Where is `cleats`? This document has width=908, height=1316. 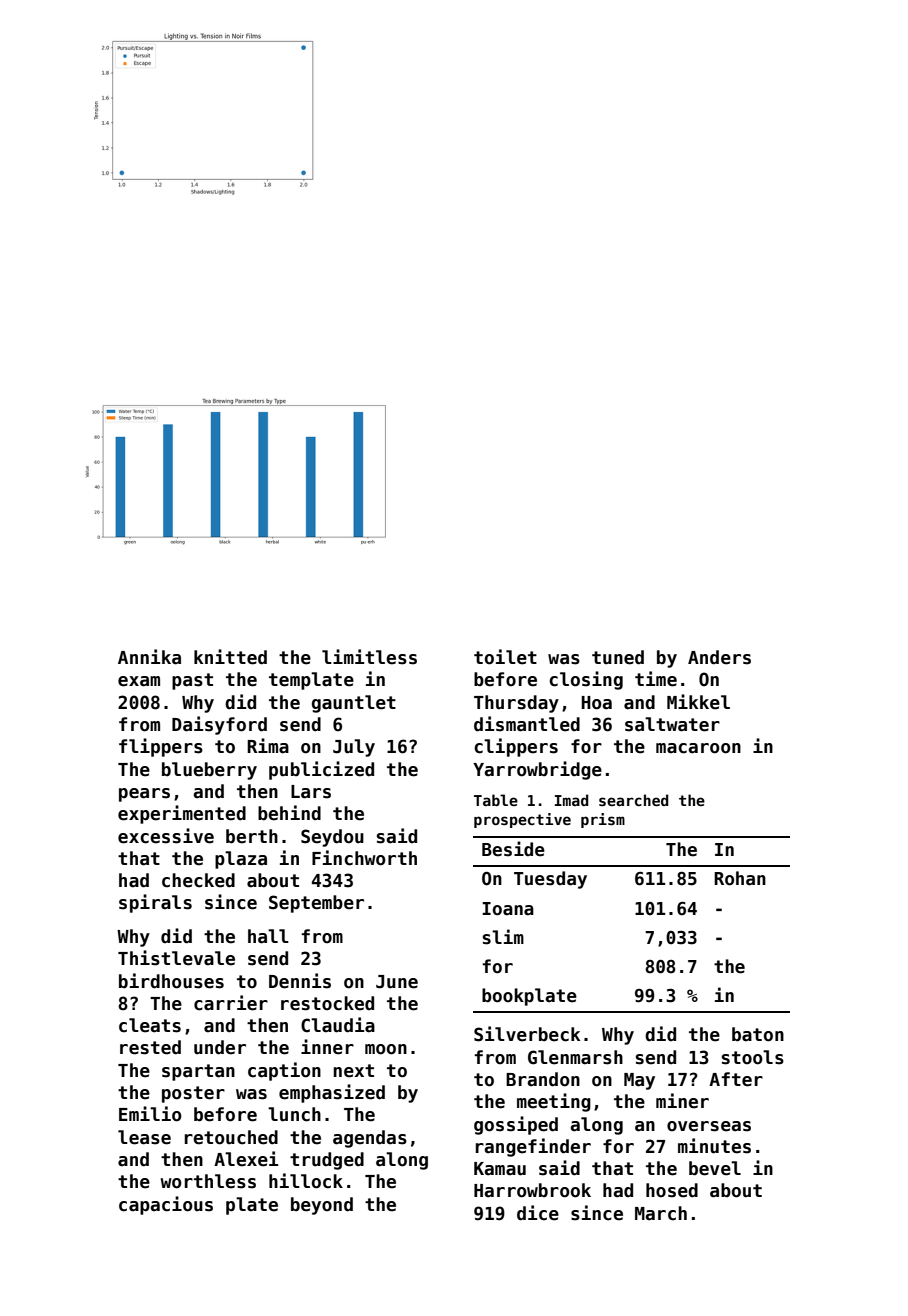
cleats is located at coordinates (150, 1025).
